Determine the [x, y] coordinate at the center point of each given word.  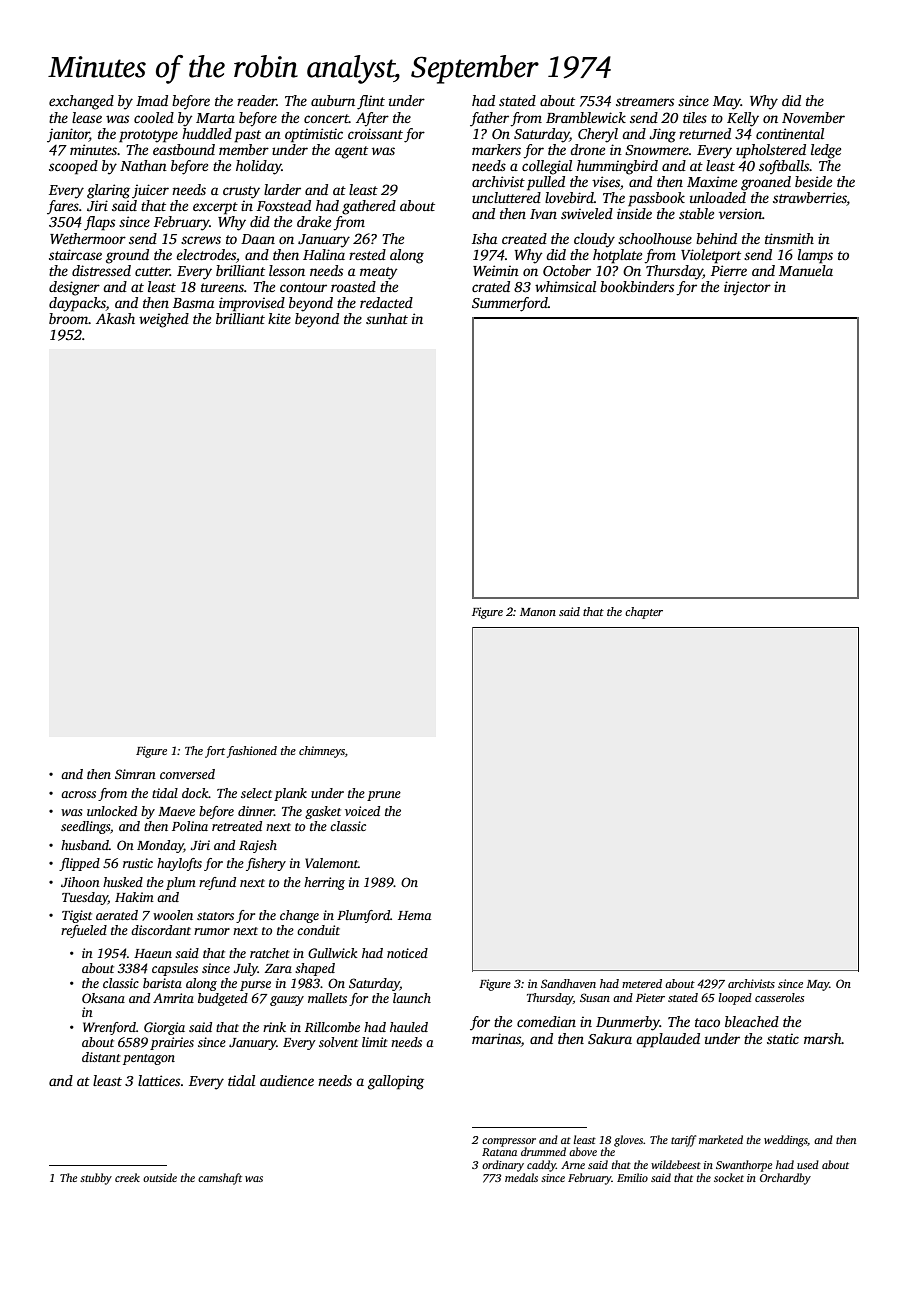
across [78, 794]
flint [371, 102]
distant [101, 1057]
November [813, 117]
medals [521, 1177]
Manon [538, 612]
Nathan [143, 165]
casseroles [779, 997]
